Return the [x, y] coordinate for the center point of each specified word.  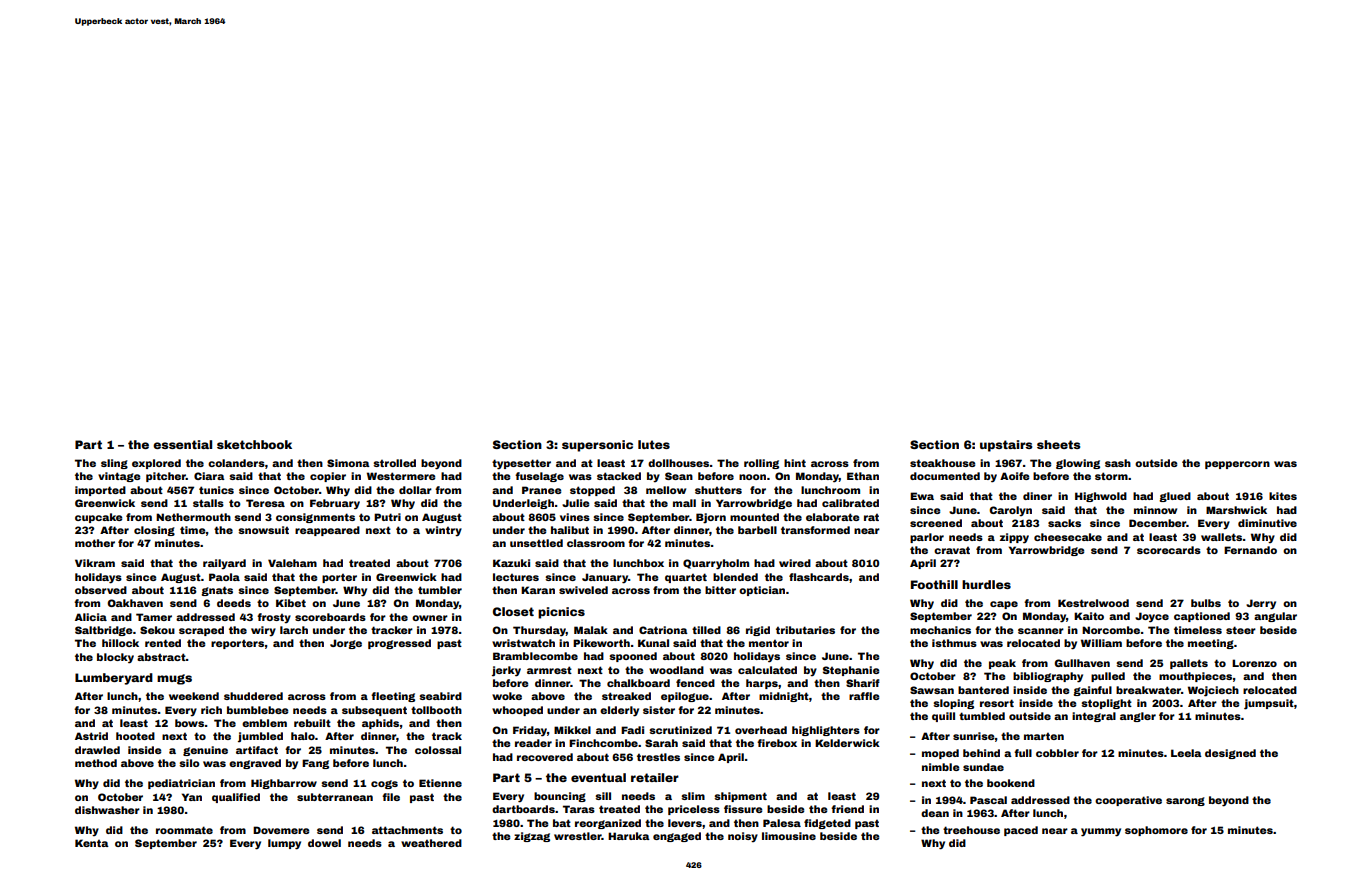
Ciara [209, 476]
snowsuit [263, 530]
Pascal [988, 800]
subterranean [335, 797]
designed [1230, 754]
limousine [789, 836]
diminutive [1267, 523]
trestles [658, 757]
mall [684, 503]
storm [1111, 476]
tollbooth [436, 710]
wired [795, 563]
